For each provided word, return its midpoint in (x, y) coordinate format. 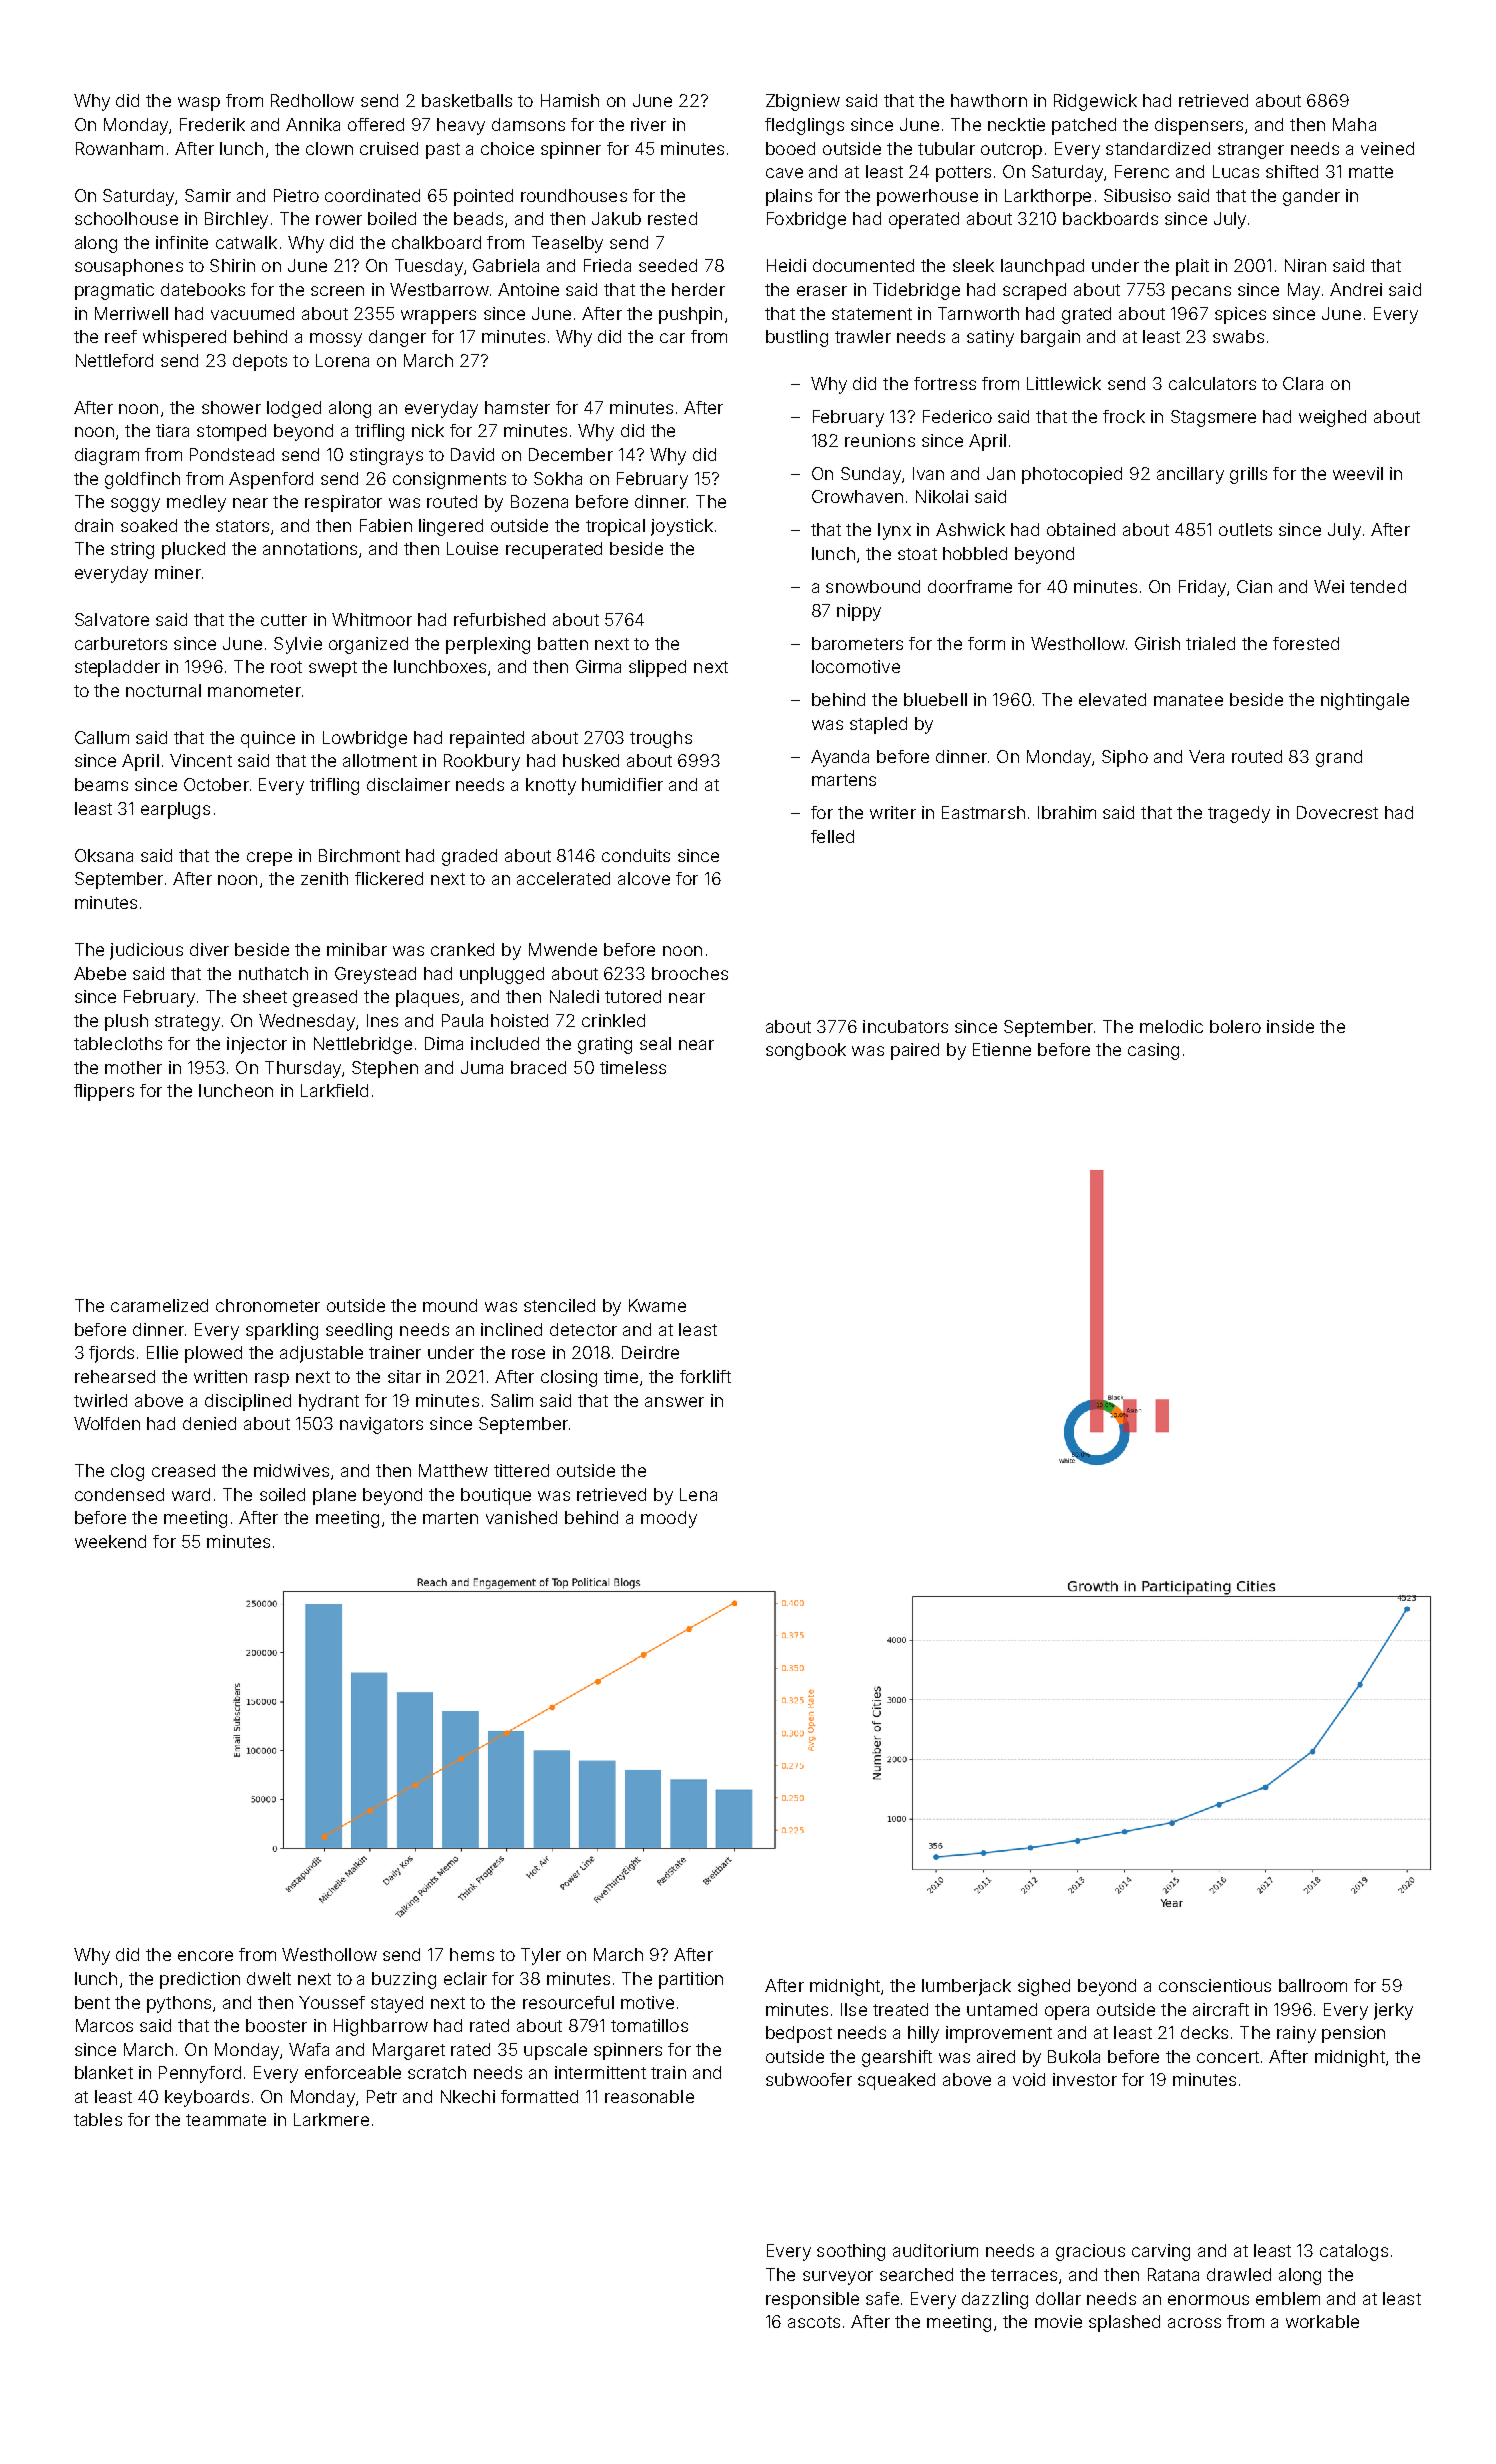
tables (98, 2119)
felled (832, 836)
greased (325, 998)
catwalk (246, 242)
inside (1290, 1026)
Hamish (570, 100)
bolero (1235, 1026)
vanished (521, 1517)
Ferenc (1142, 171)
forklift (705, 1376)
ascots (814, 2322)
